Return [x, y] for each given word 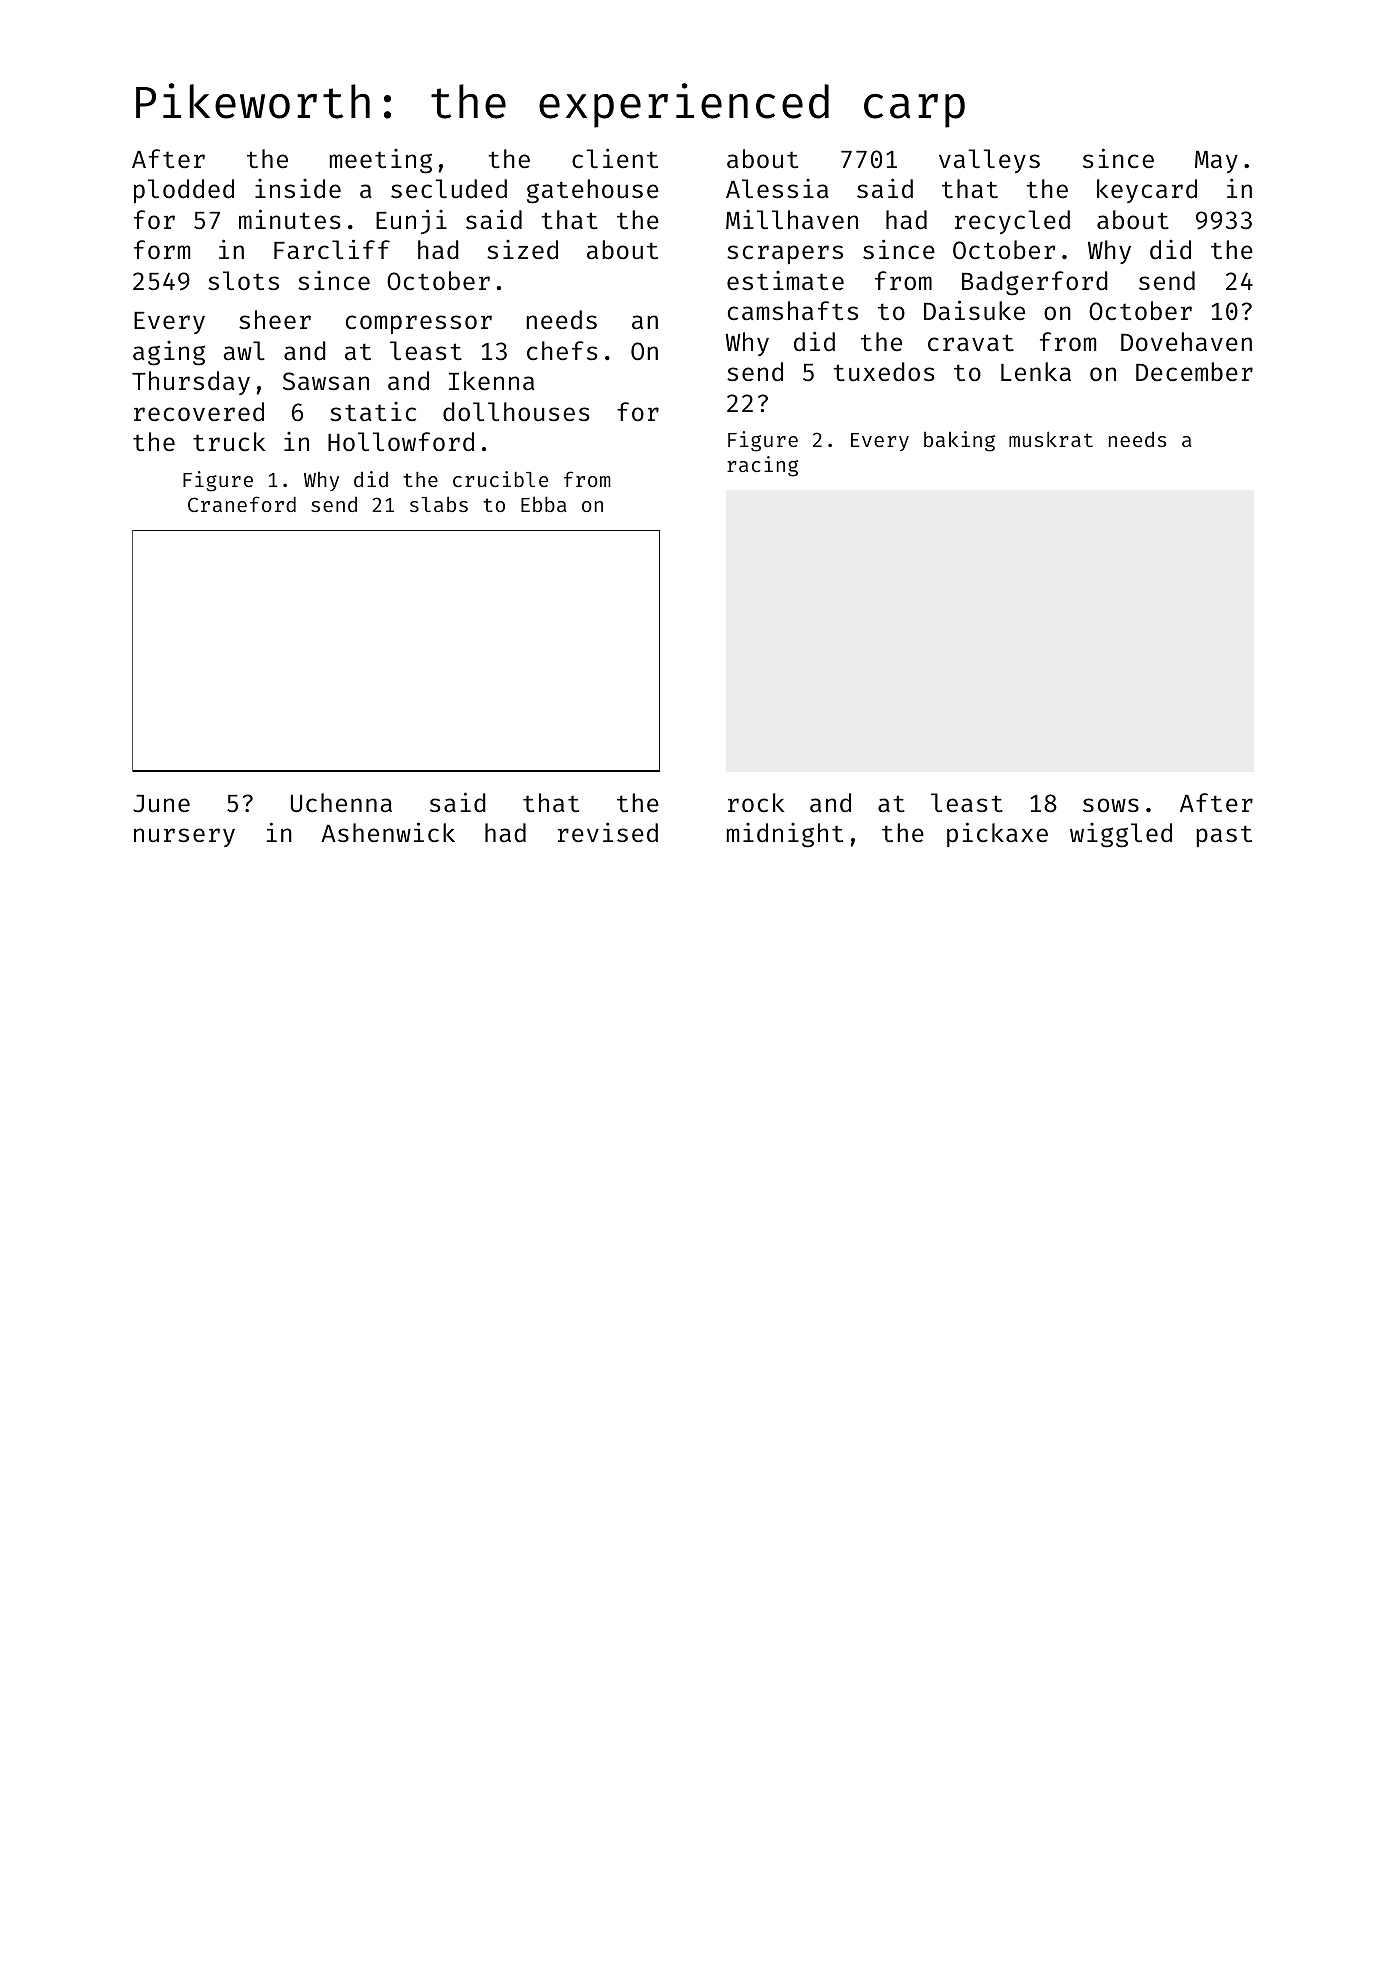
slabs [439, 504]
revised [608, 832]
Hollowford [401, 441]
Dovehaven [1186, 342]
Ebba [544, 504]
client [615, 158]
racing [762, 466]
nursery [184, 837]
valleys [989, 161]
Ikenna [492, 381]
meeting [381, 161]
